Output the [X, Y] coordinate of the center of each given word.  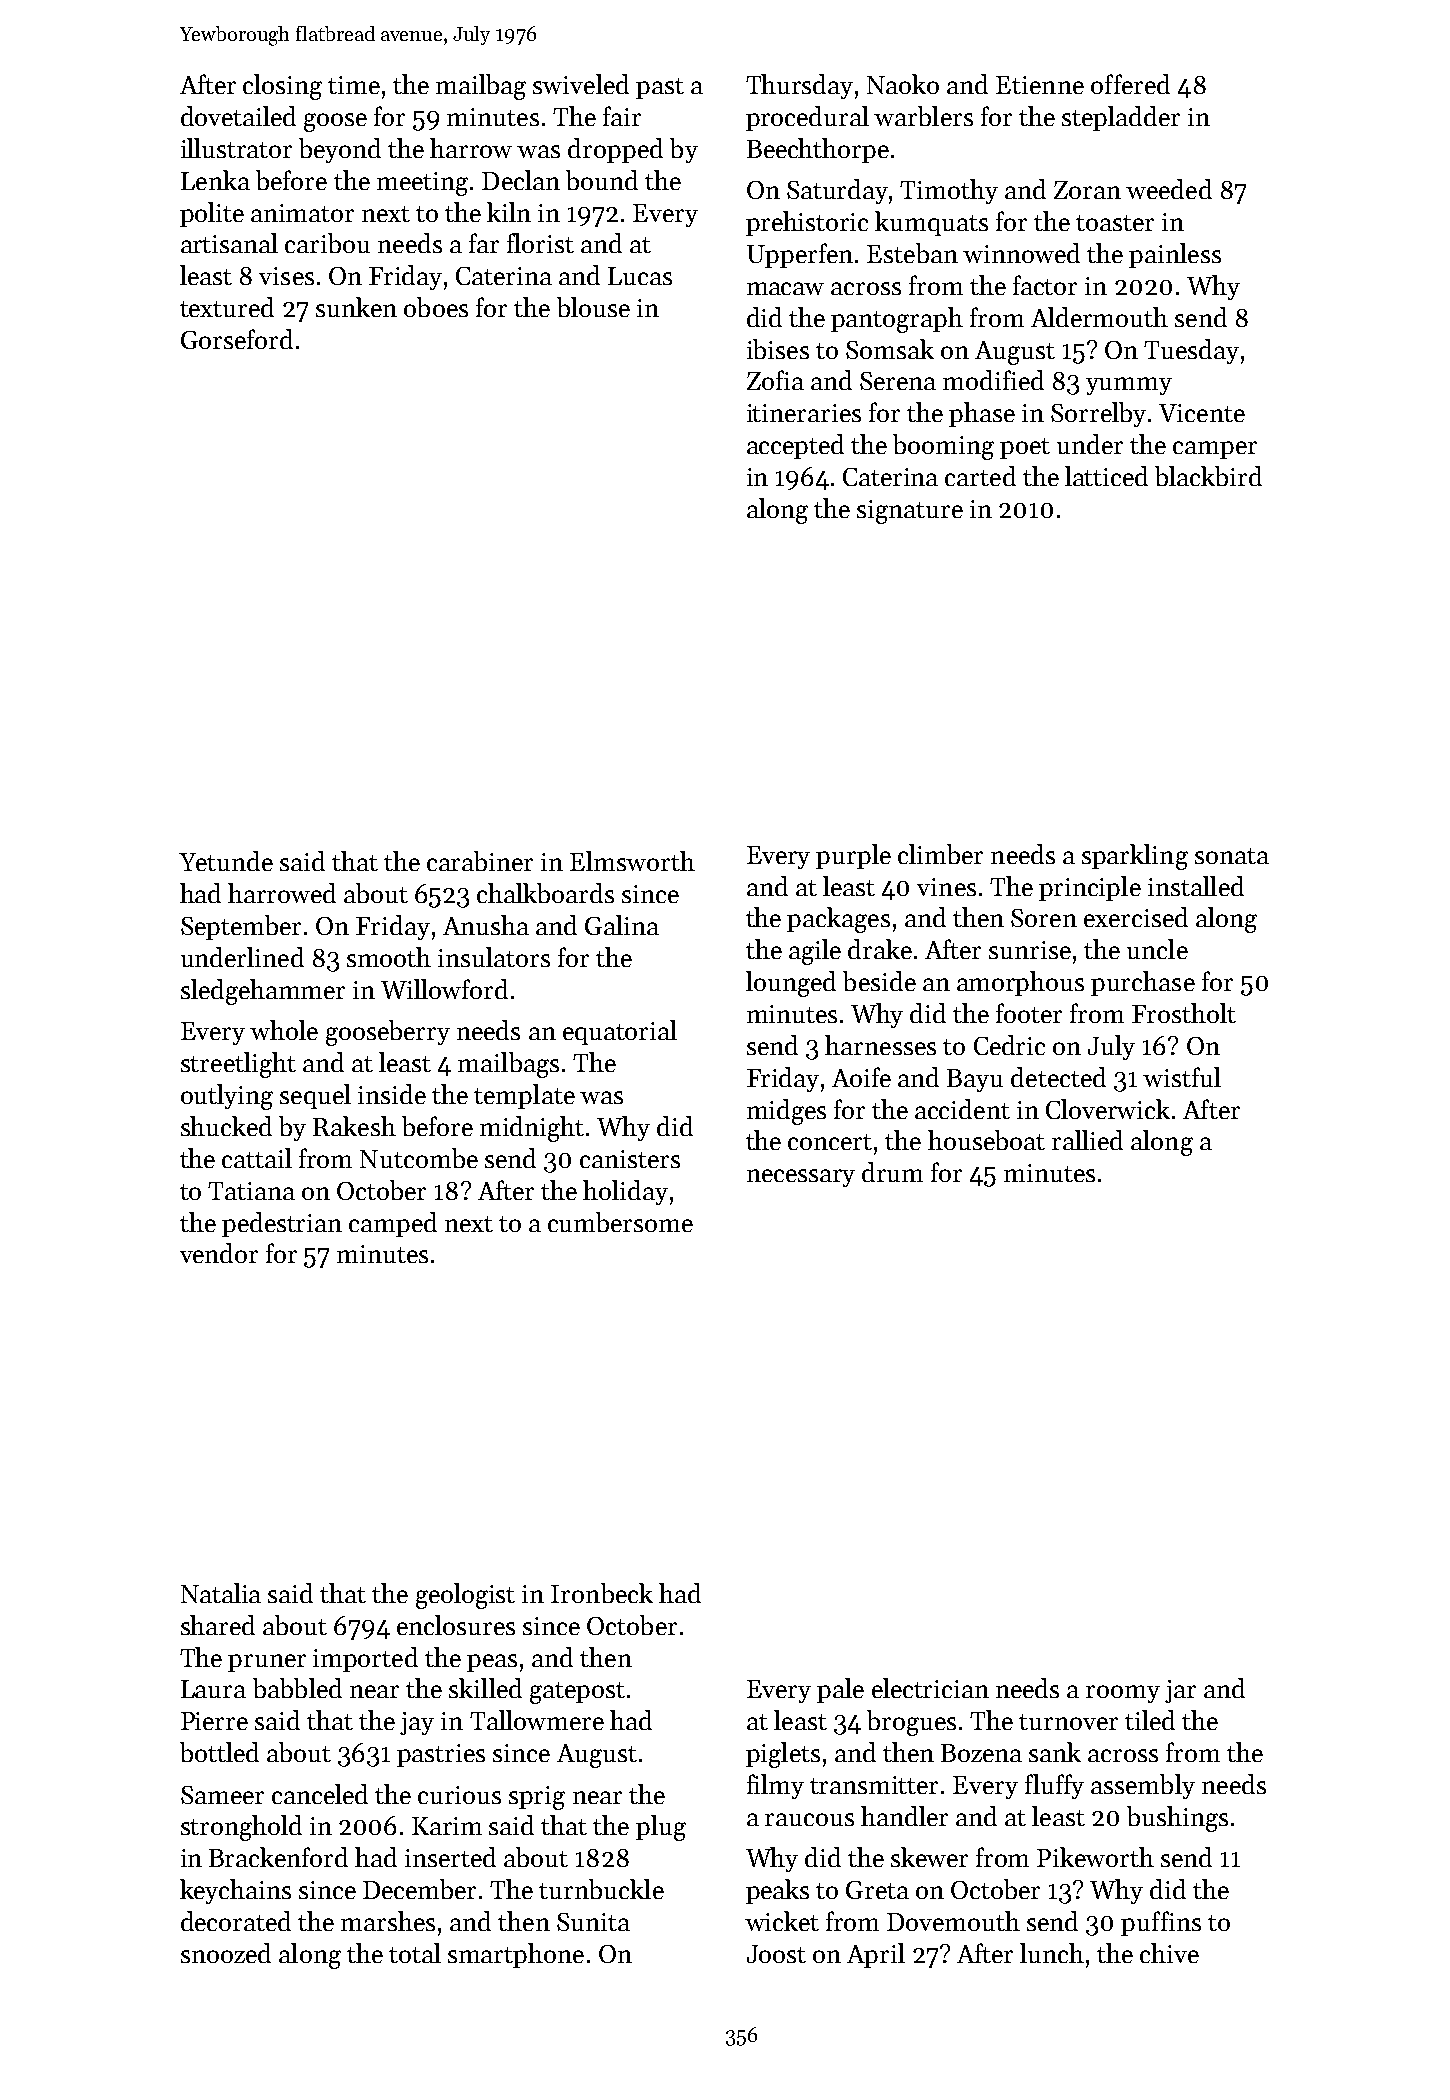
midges [786, 1112]
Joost [776, 1954]
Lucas [640, 276]
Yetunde [226, 861]
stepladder [1121, 118]
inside [392, 1094]
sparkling [1135, 857]
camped [393, 1224]
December [419, 1889]
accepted [795, 446]
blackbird [1208, 476]
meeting [422, 184]
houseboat [986, 1140]
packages [838, 920]
